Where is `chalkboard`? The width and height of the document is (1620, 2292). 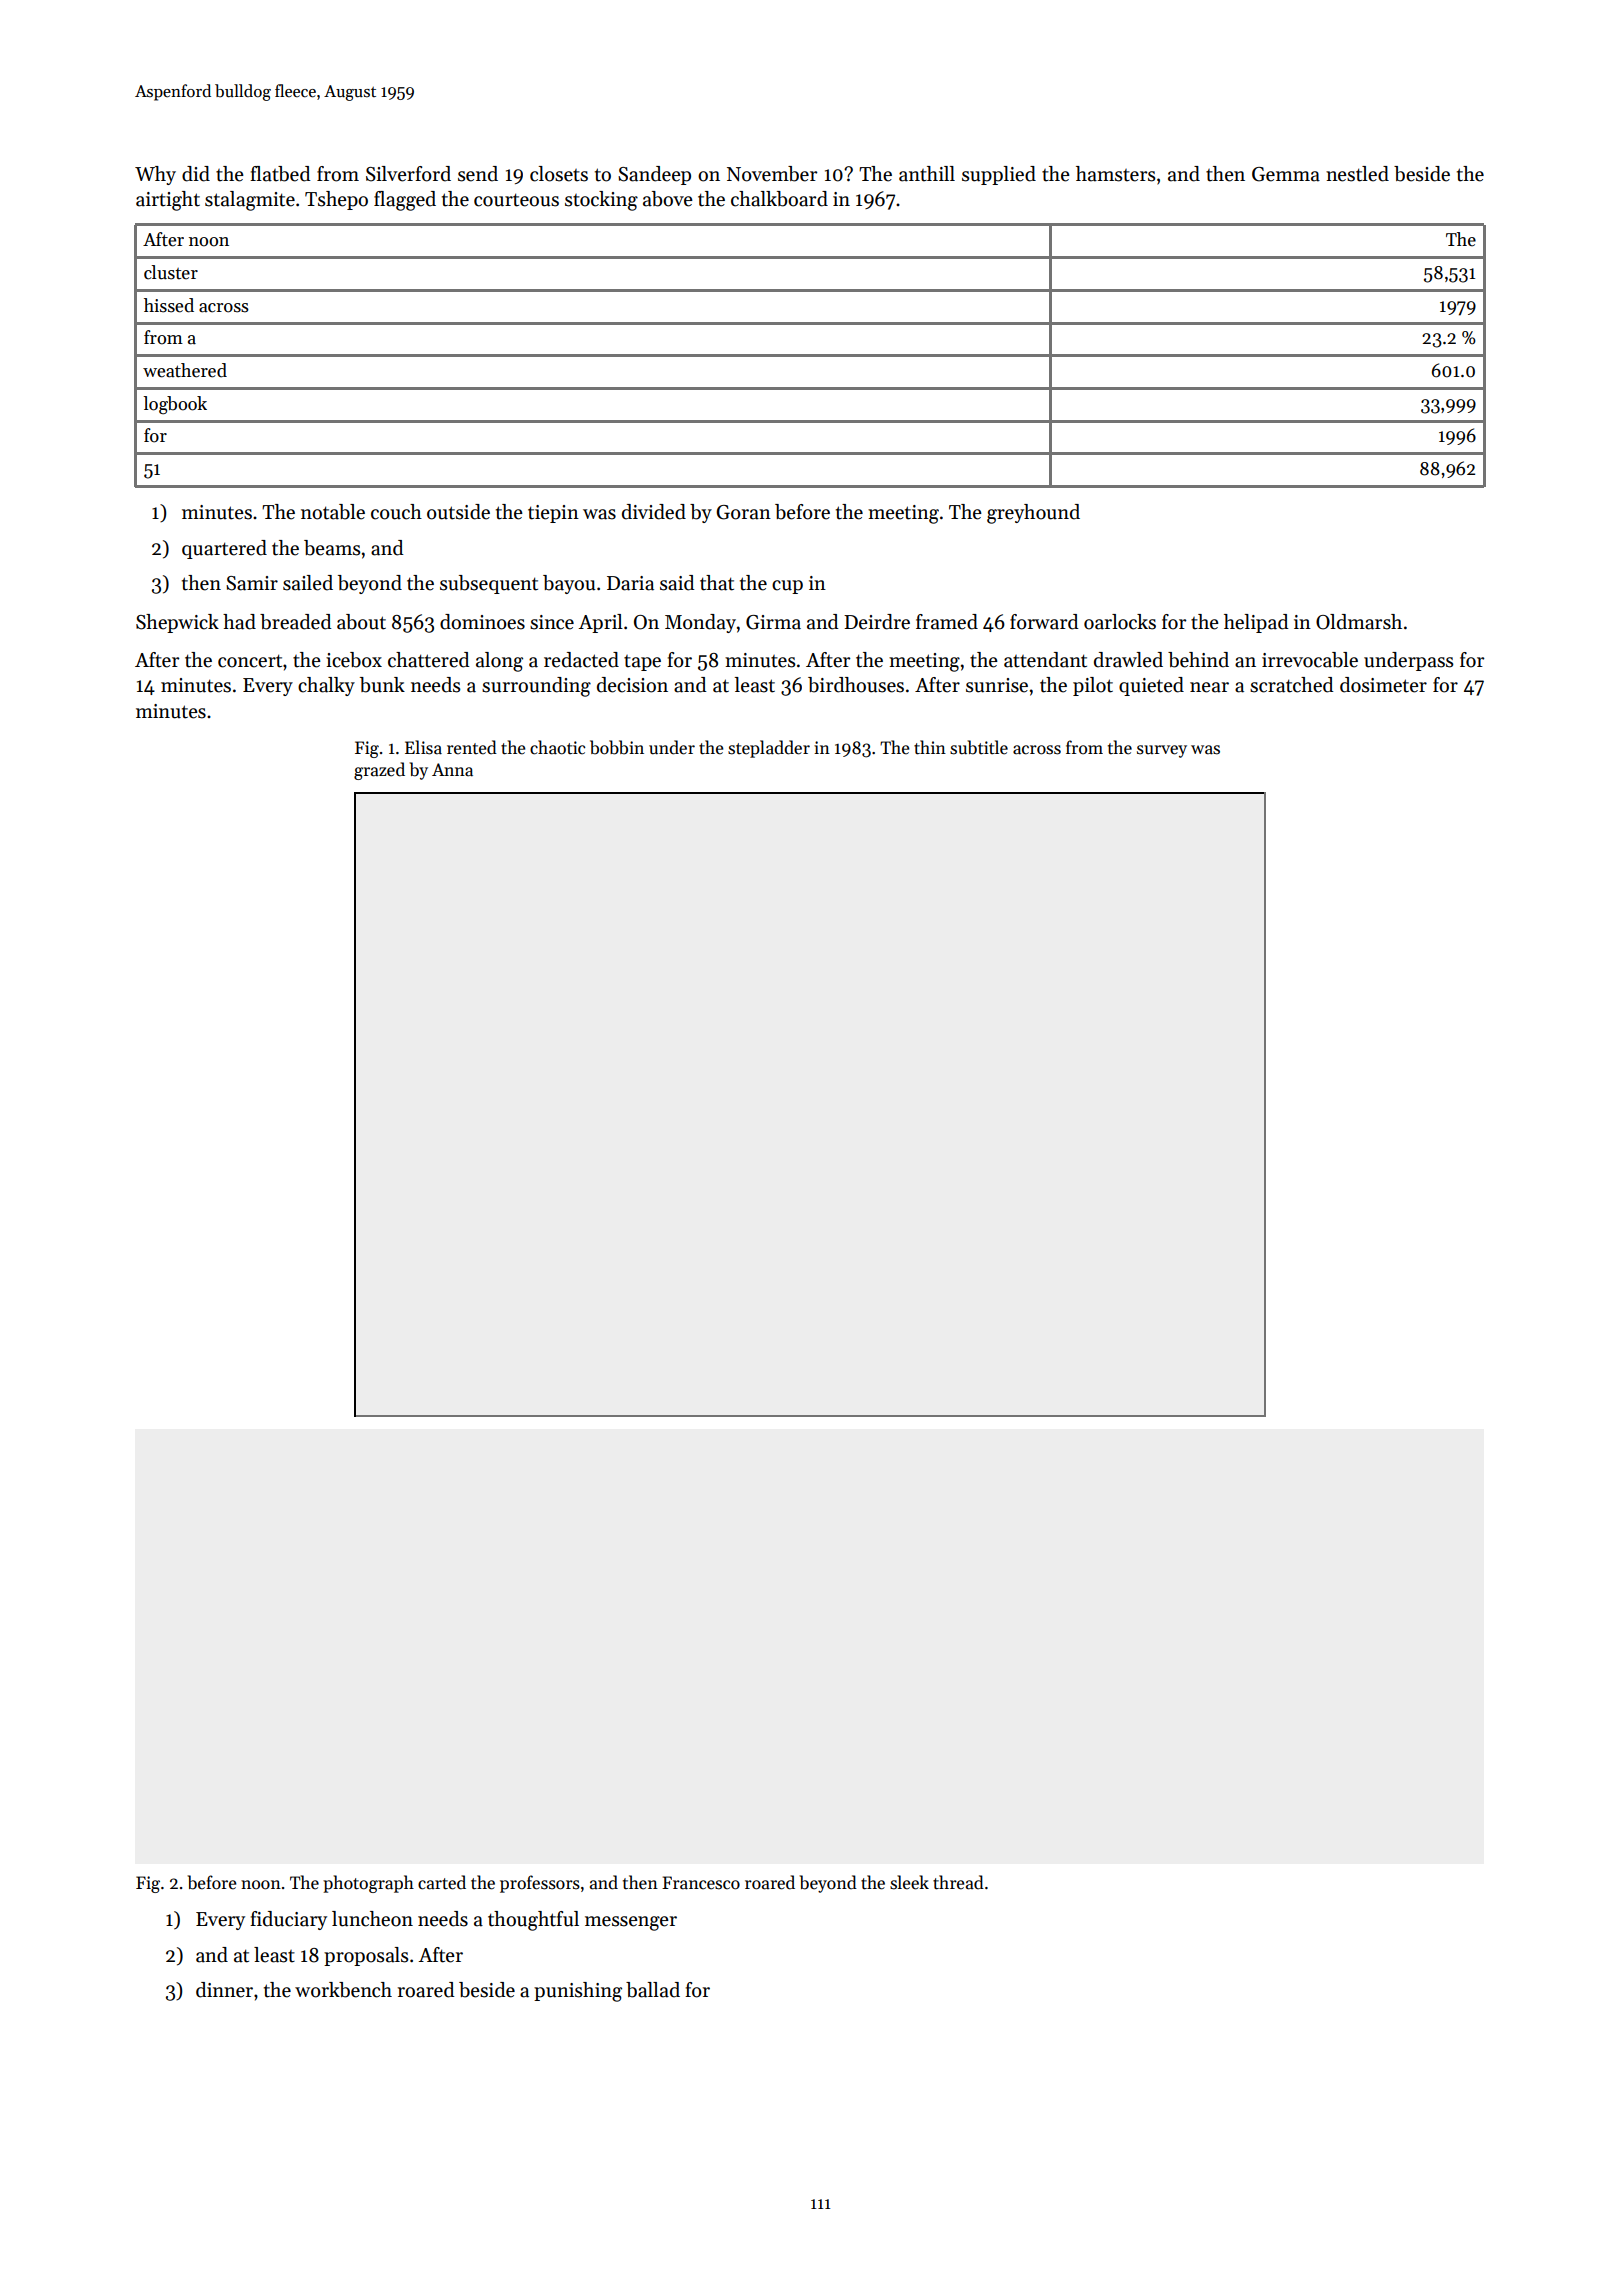 chalkboard is located at coordinates (779, 199).
